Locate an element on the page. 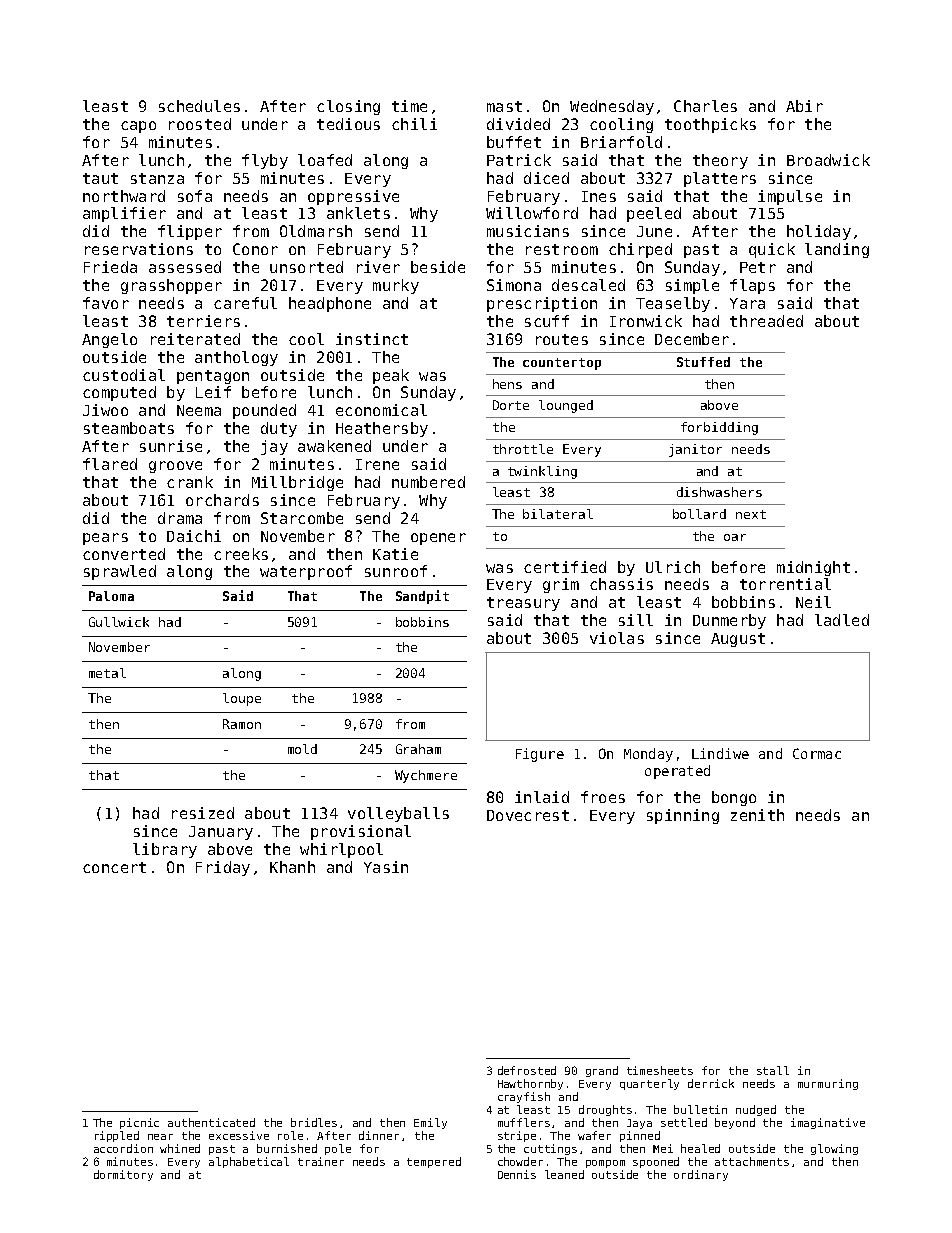 This page has height=1233, width=952. concert is located at coordinates (114, 867).
